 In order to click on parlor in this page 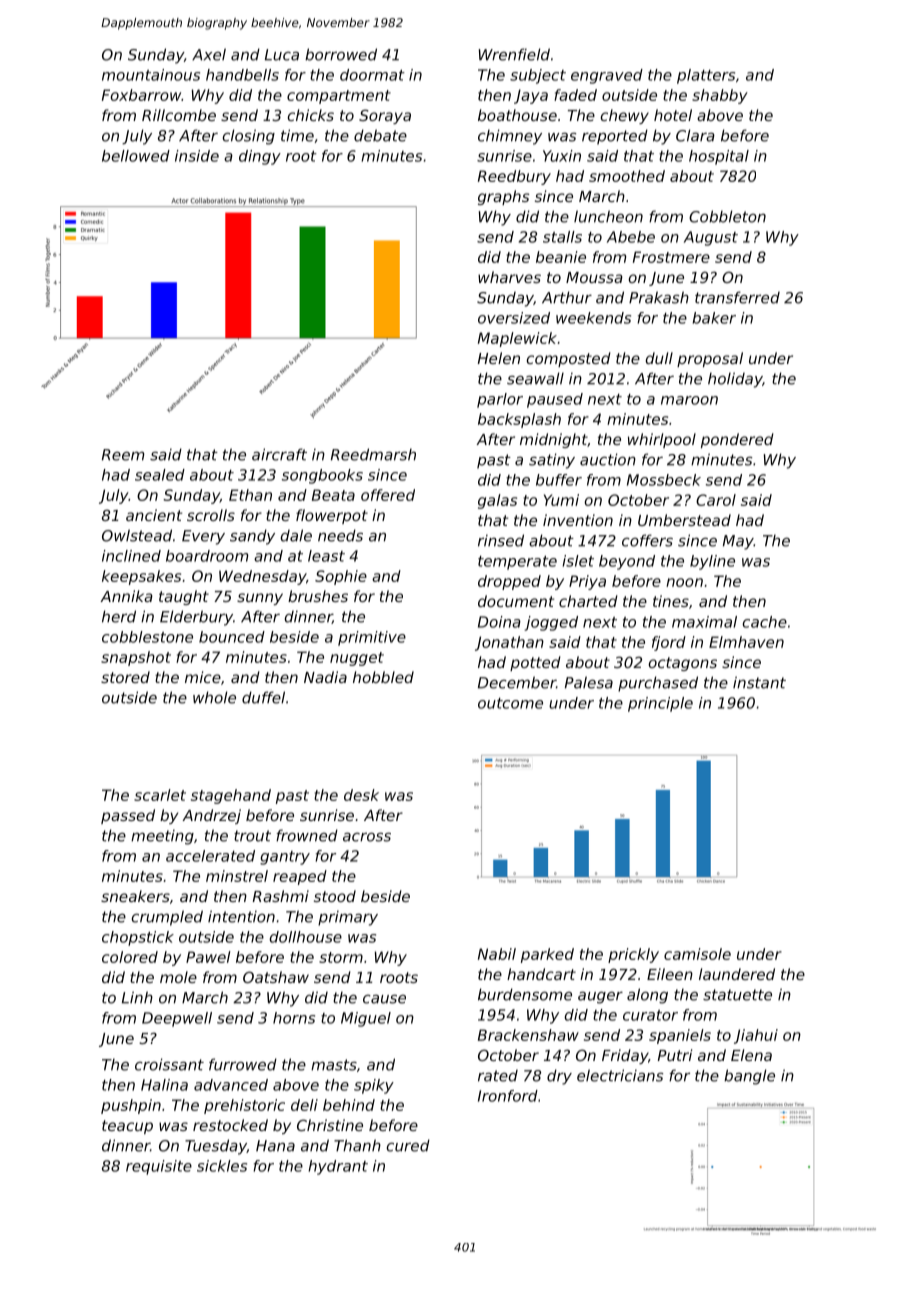, I will do `click(500, 400)`.
